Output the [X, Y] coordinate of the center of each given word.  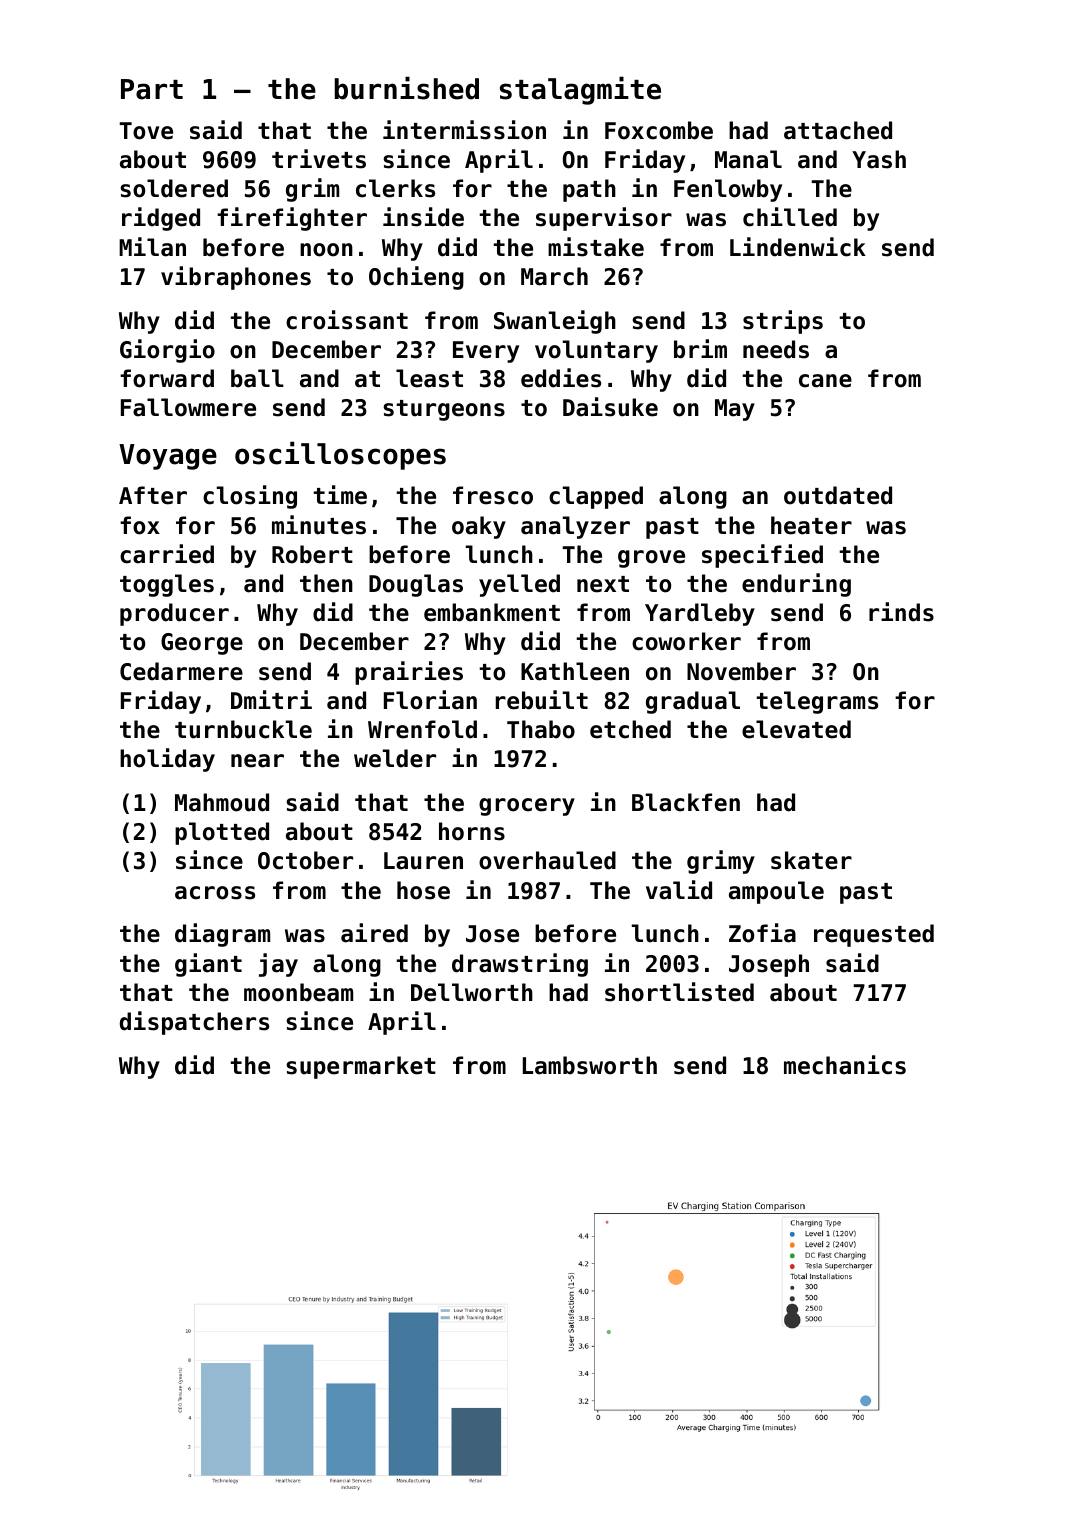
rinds [901, 612]
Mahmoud [222, 802]
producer [174, 614]
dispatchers [194, 1023]
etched [630, 729]
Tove [146, 131]
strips [783, 322]
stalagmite [580, 90]
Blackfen [686, 802]
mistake [596, 247]
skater [811, 860]
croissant [347, 320]
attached [838, 130]
